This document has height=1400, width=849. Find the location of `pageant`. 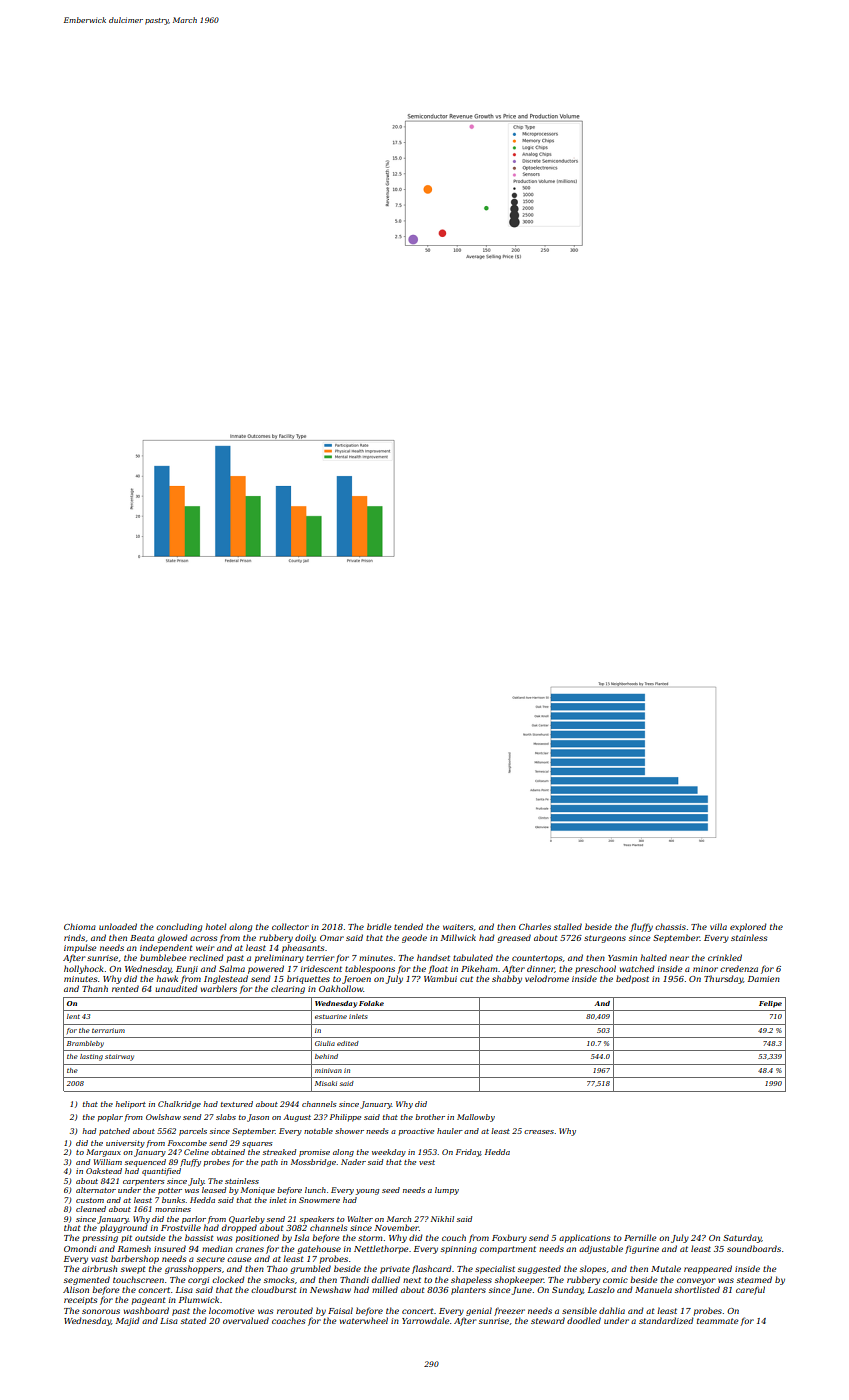

pageant is located at coordinates (148, 1301).
